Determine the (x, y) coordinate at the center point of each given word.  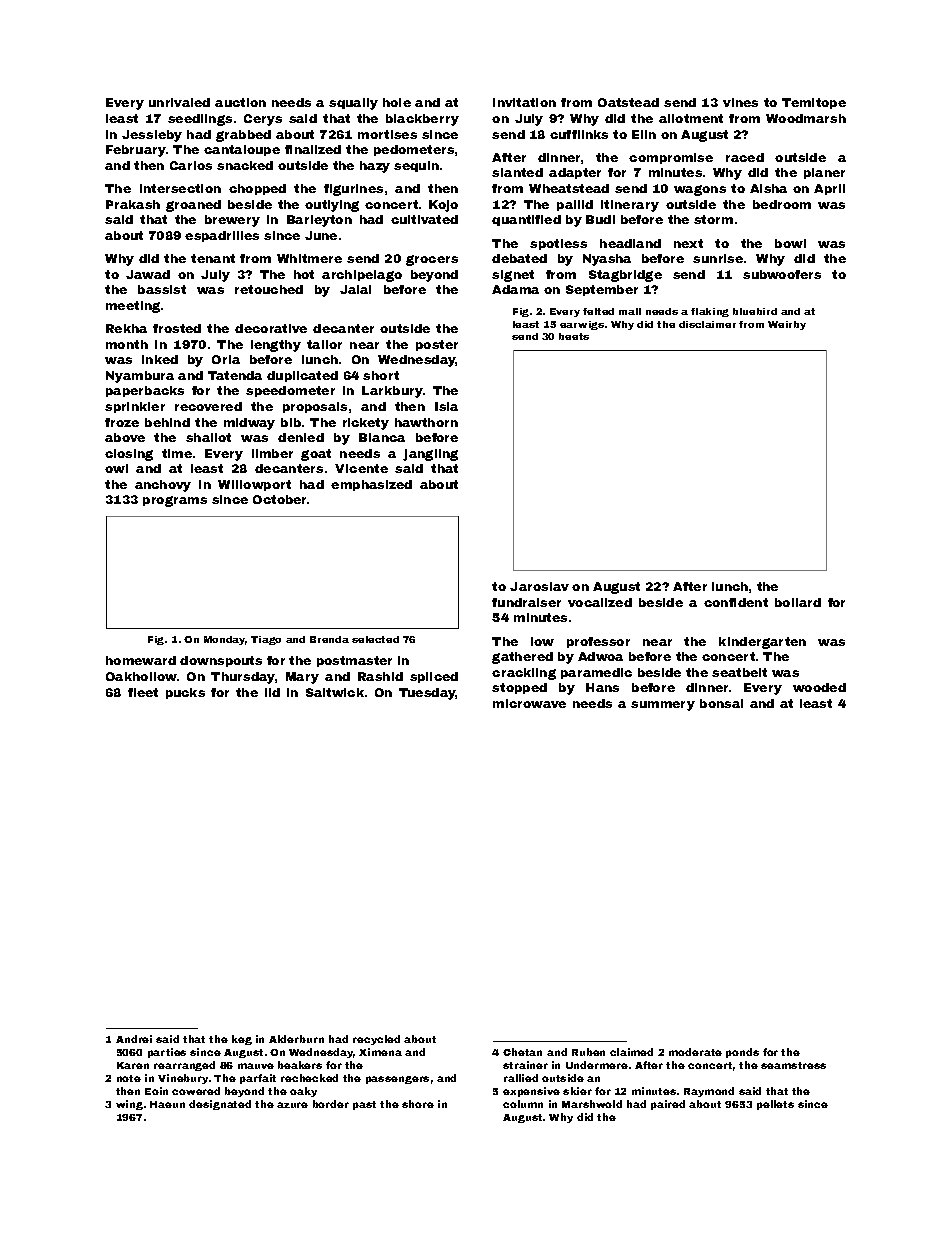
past (364, 1105)
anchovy (163, 486)
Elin (644, 134)
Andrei (134, 1039)
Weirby (787, 325)
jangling (430, 455)
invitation (524, 102)
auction (240, 102)
